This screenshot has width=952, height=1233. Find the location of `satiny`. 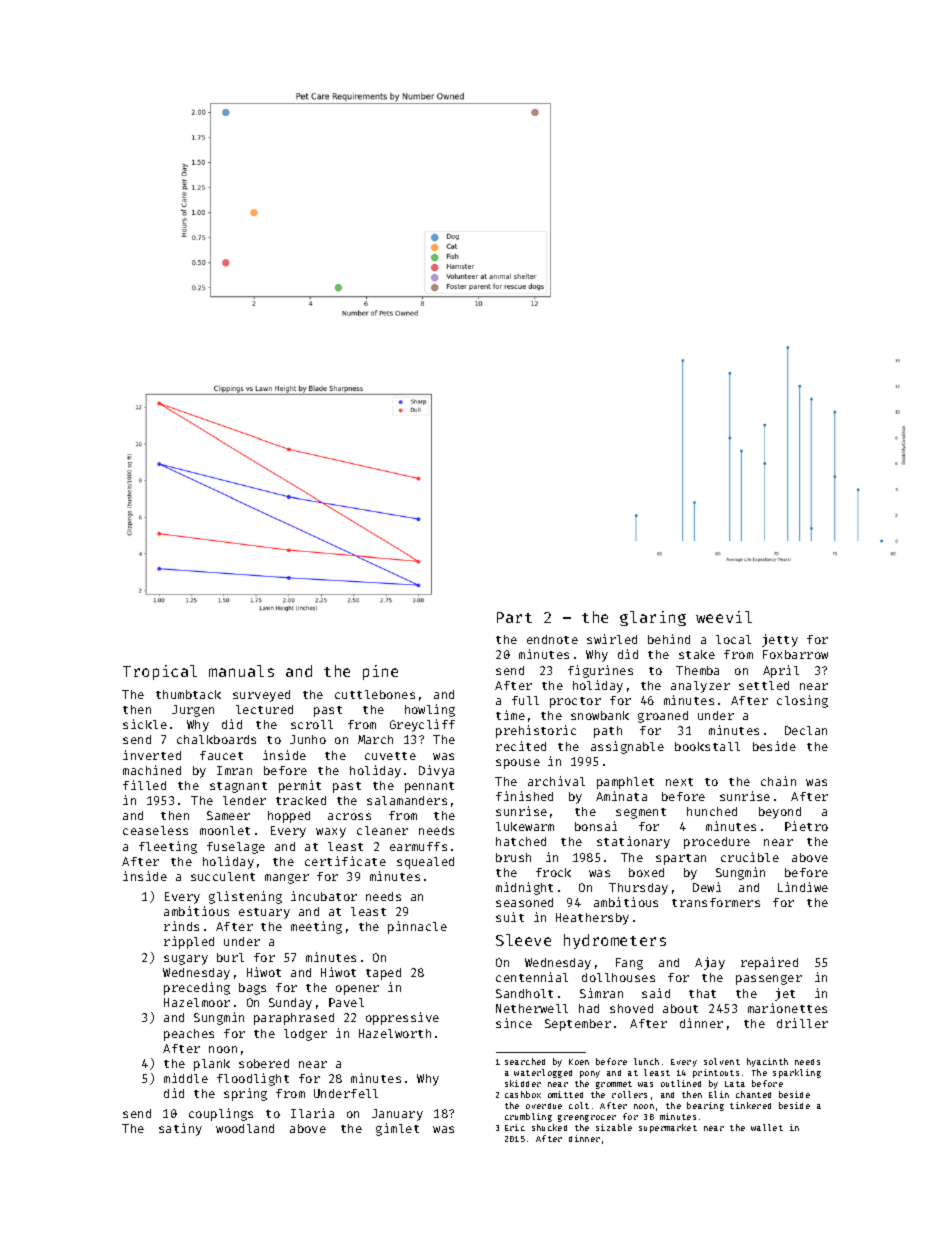

satiny is located at coordinates (180, 1129).
